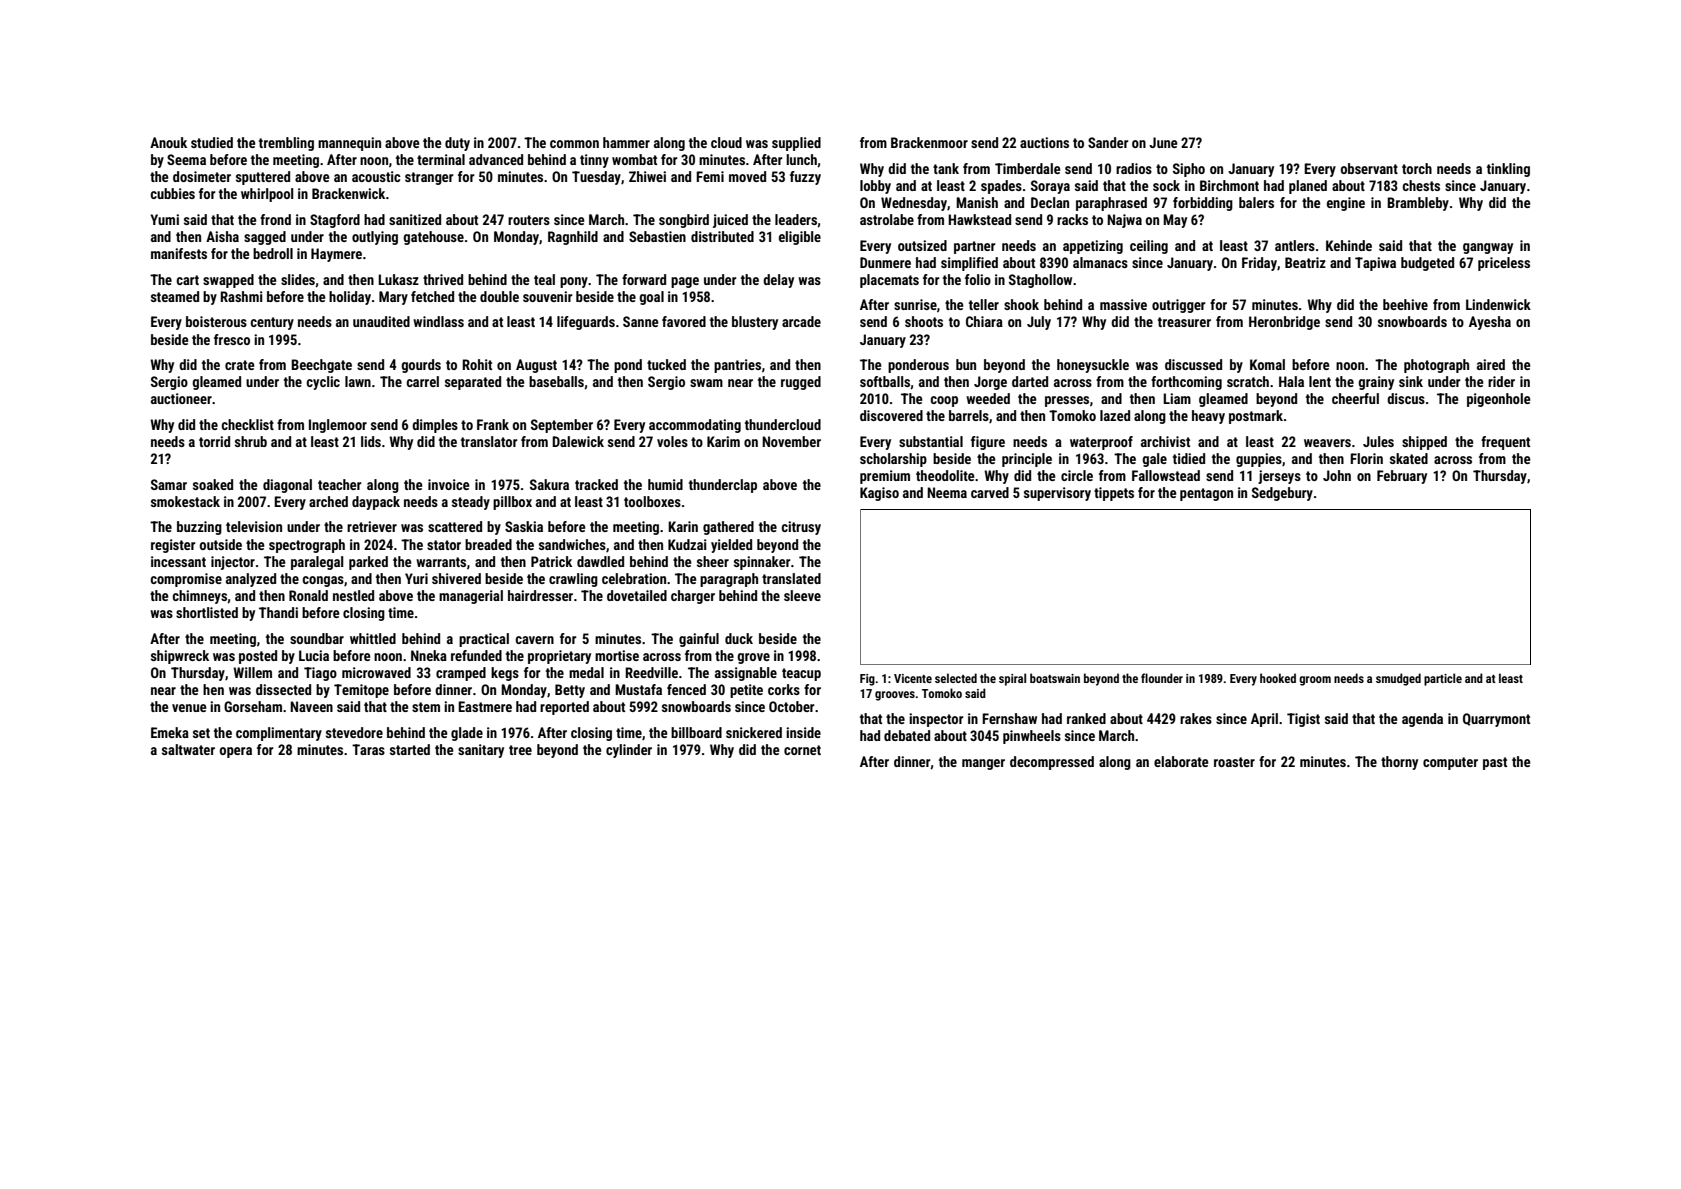  Describe the element at coordinates (213, 484) in the page. I see `soaked` at that location.
